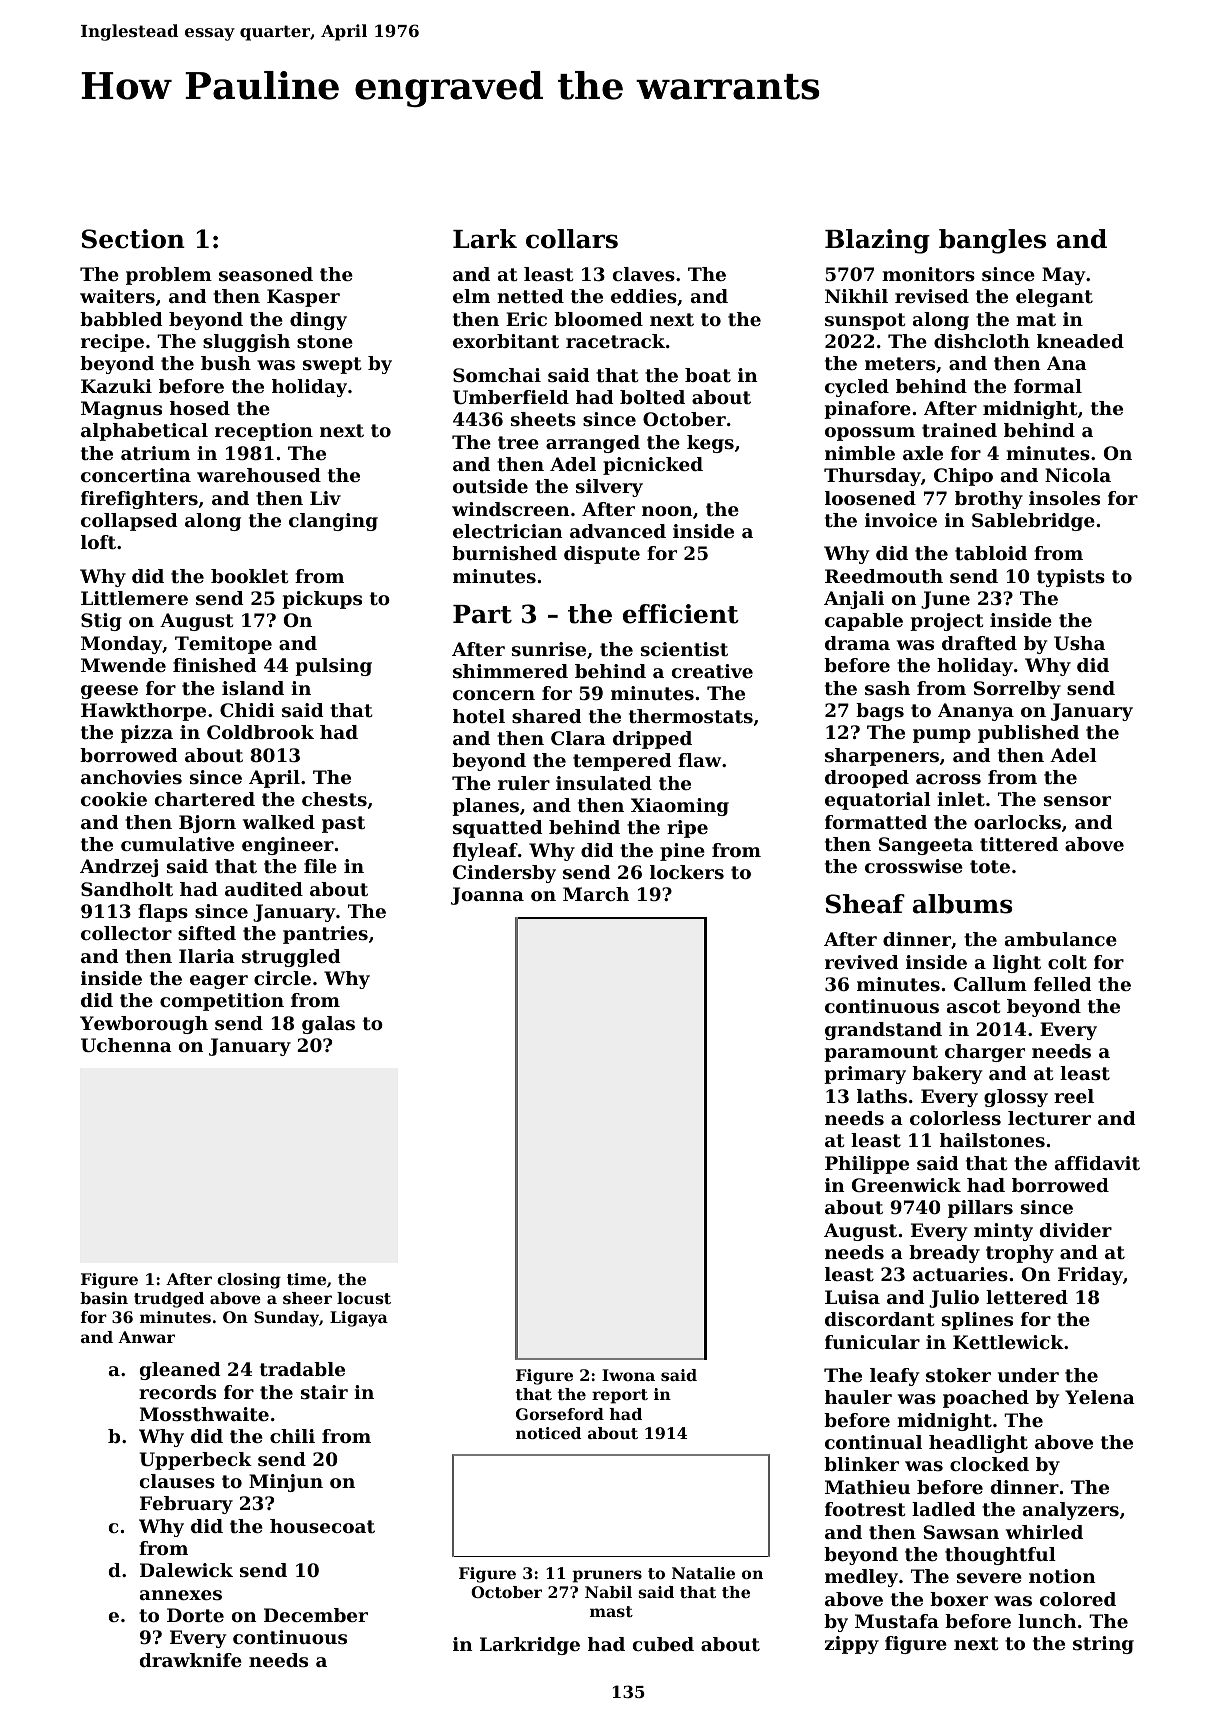  What do you see at coordinates (615, 341) in the page?
I see `racetrack` at bounding box center [615, 341].
